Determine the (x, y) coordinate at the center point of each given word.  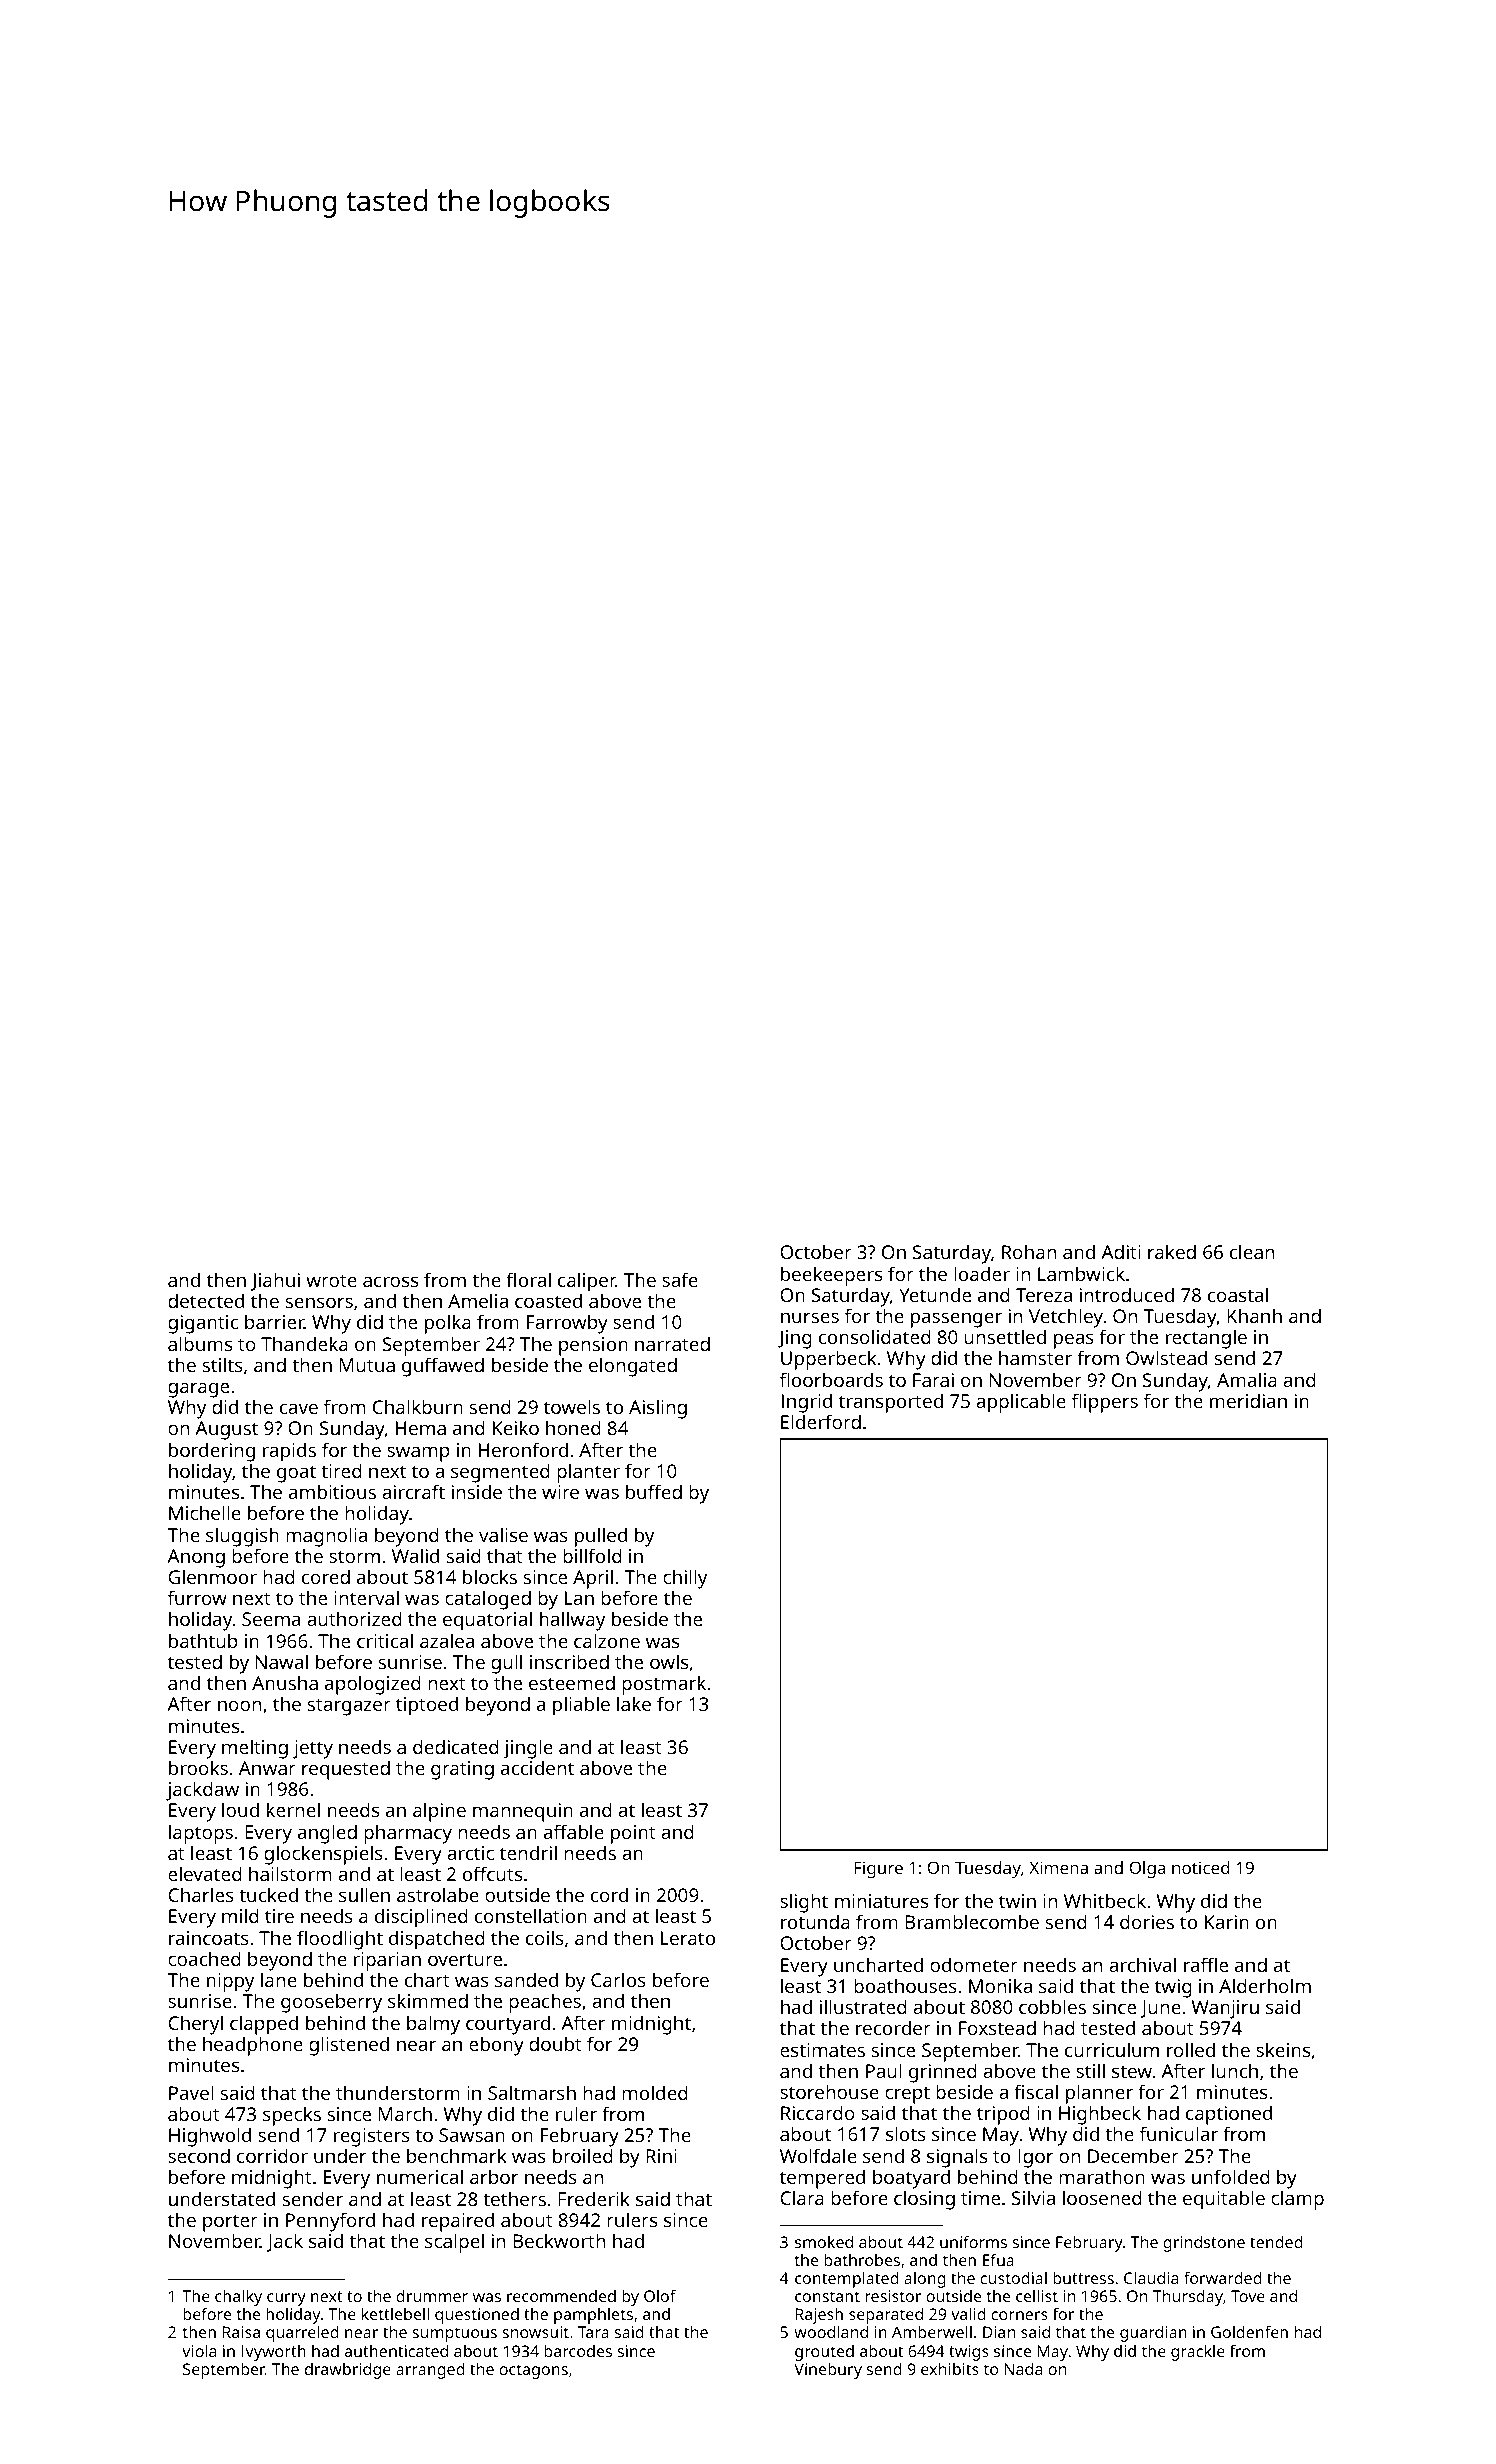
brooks (198, 1767)
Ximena (1058, 1867)
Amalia (1247, 1379)
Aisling (658, 1409)
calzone (607, 1640)
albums (200, 1343)
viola (199, 2351)
